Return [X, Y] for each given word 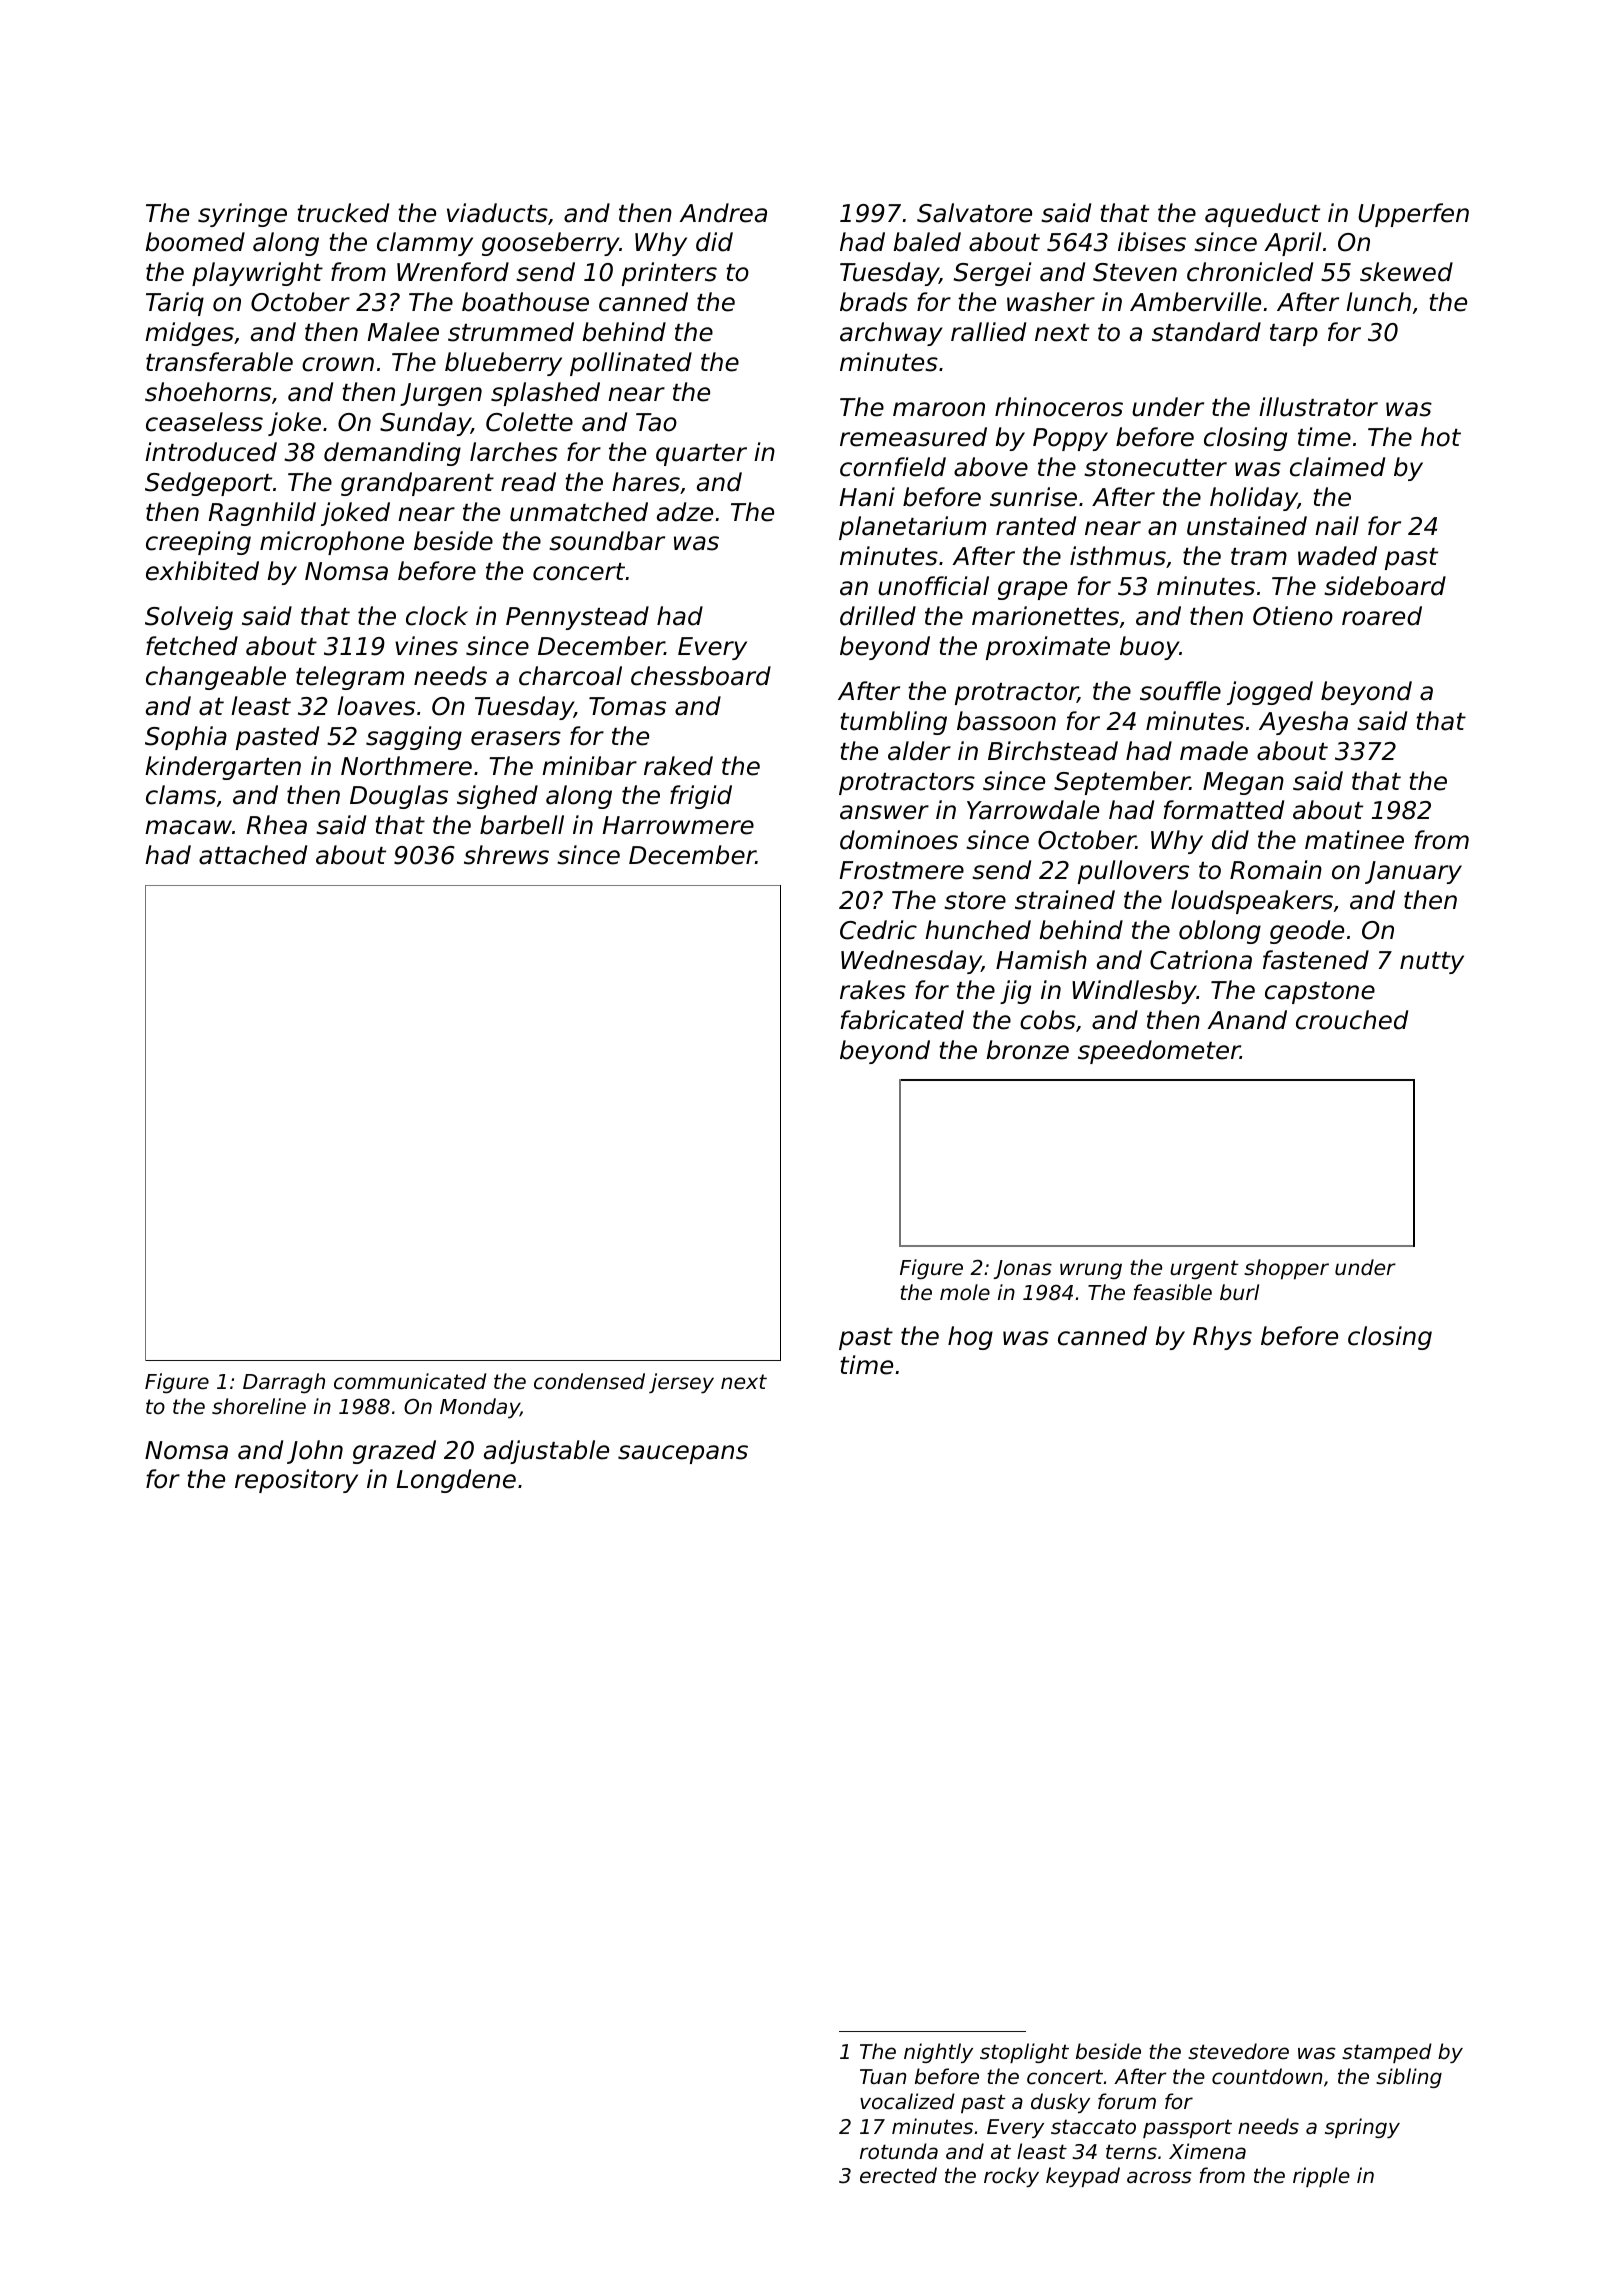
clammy [425, 244]
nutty [1432, 963]
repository [296, 1481]
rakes [873, 990]
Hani [867, 497]
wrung [1091, 1271]
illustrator [1318, 407]
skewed [1406, 272]
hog [970, 1338]
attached [253, 855]
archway [891, 334]
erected [898, 2175]
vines [426, 646]
